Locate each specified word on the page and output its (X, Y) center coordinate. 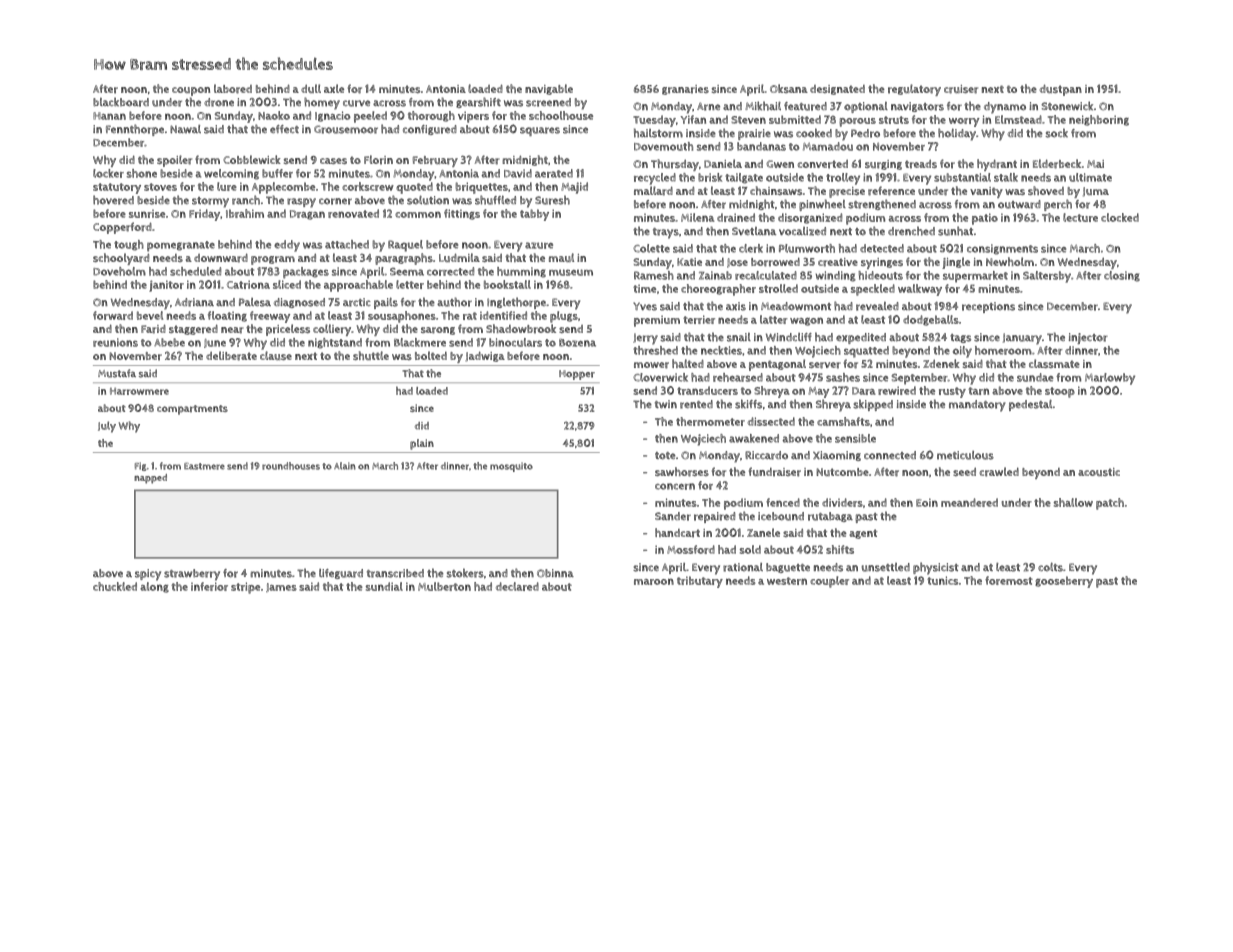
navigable (549, 89)
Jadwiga (485, 356)
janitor (166, 286)
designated (837, 90)
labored (233, 89)
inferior (209, 586)
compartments (192, 410)
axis (736, 306)
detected (882, 248)
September (920, 379)
